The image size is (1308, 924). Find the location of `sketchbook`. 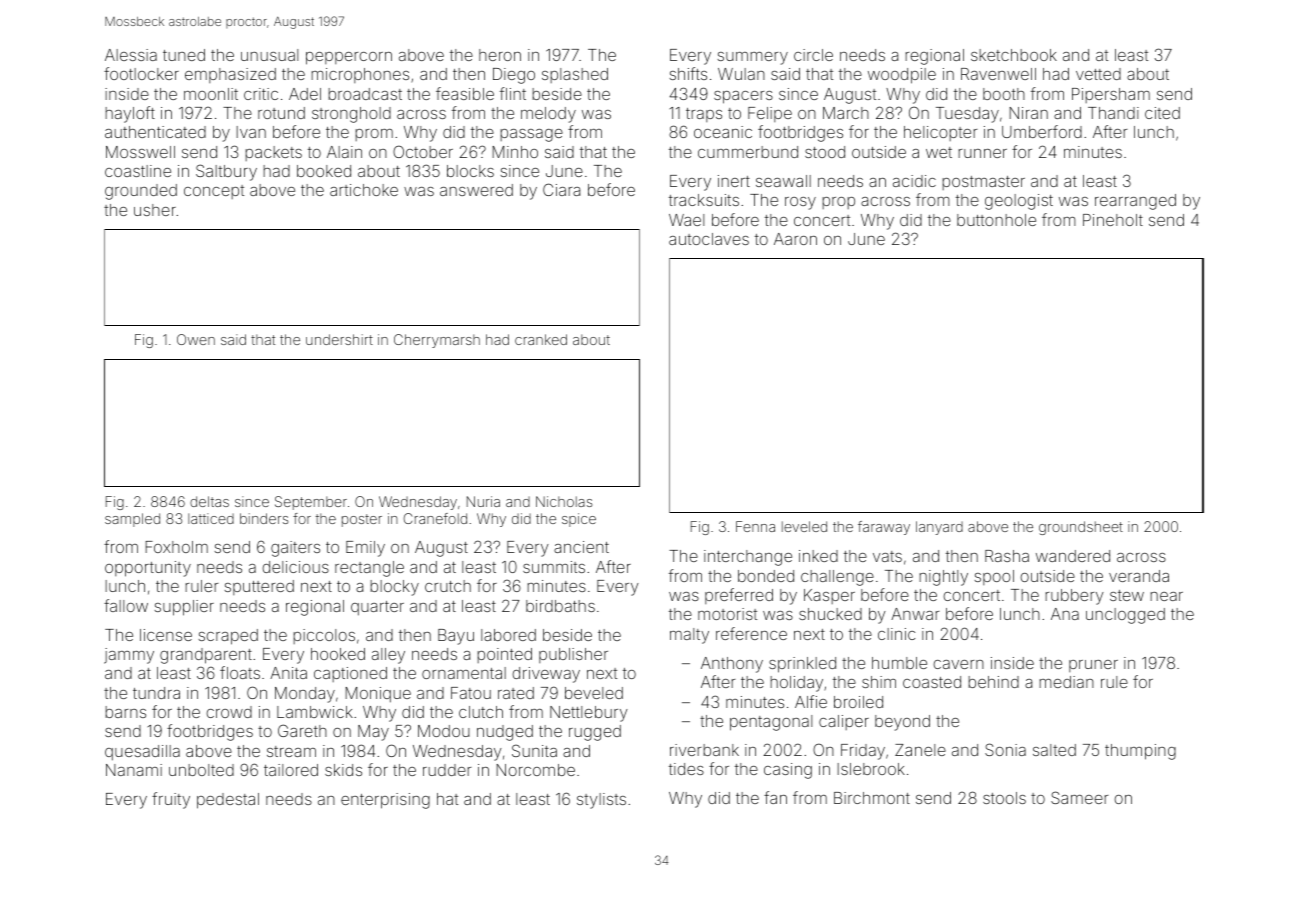

sketchbook is located at coordinates (1014, 55).
